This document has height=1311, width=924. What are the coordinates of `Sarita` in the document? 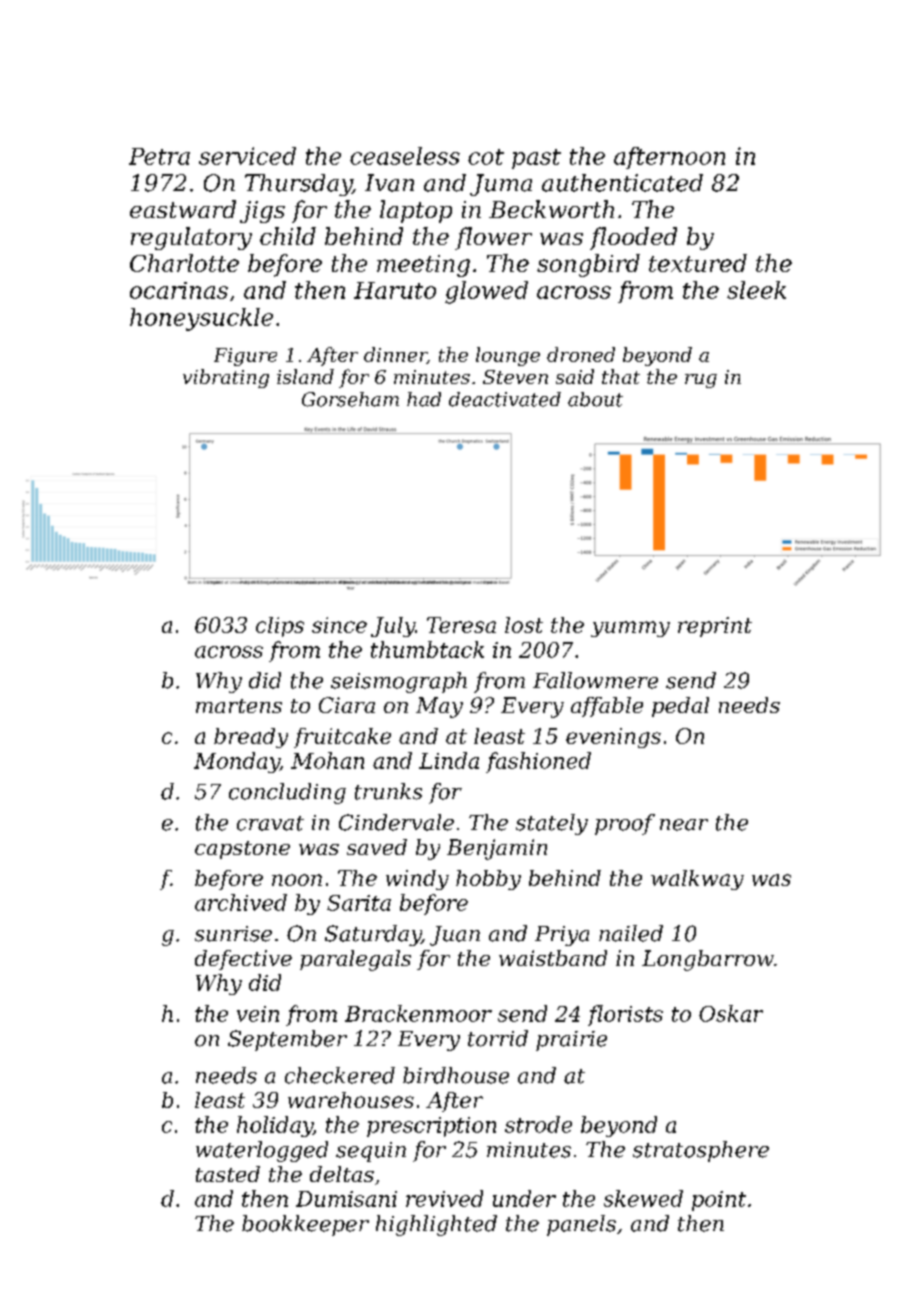 It's located at (359, 903).
